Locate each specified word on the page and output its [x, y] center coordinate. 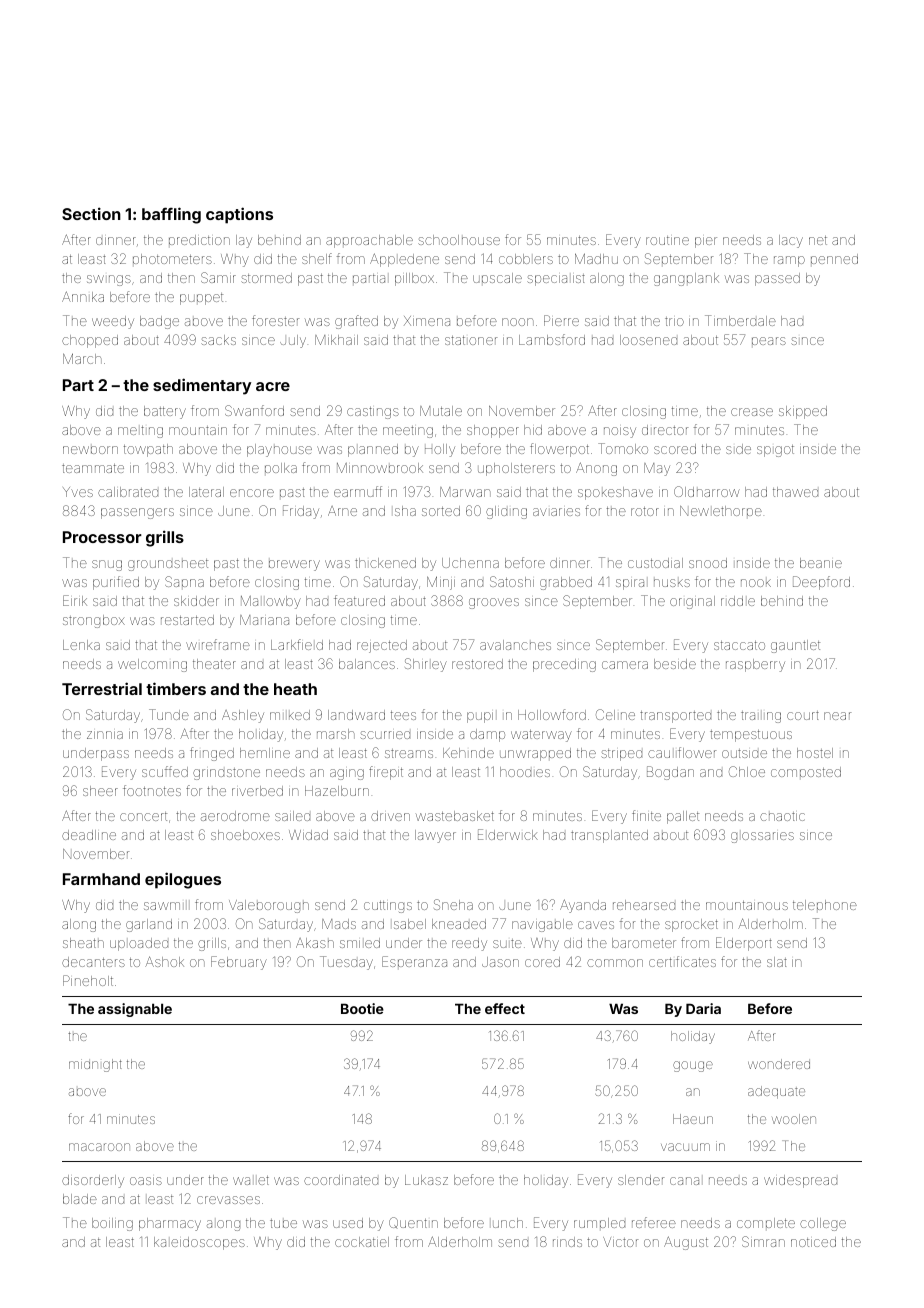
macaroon [99, 1147]
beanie [821, 563]
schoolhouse [459, 240]
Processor [102, 537]
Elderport [744, 944]
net [818, 240]
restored [477, 664]
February [239, 963]
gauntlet [795, 646]
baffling [171, 215]
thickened [385, 563]
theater [214, 664]
